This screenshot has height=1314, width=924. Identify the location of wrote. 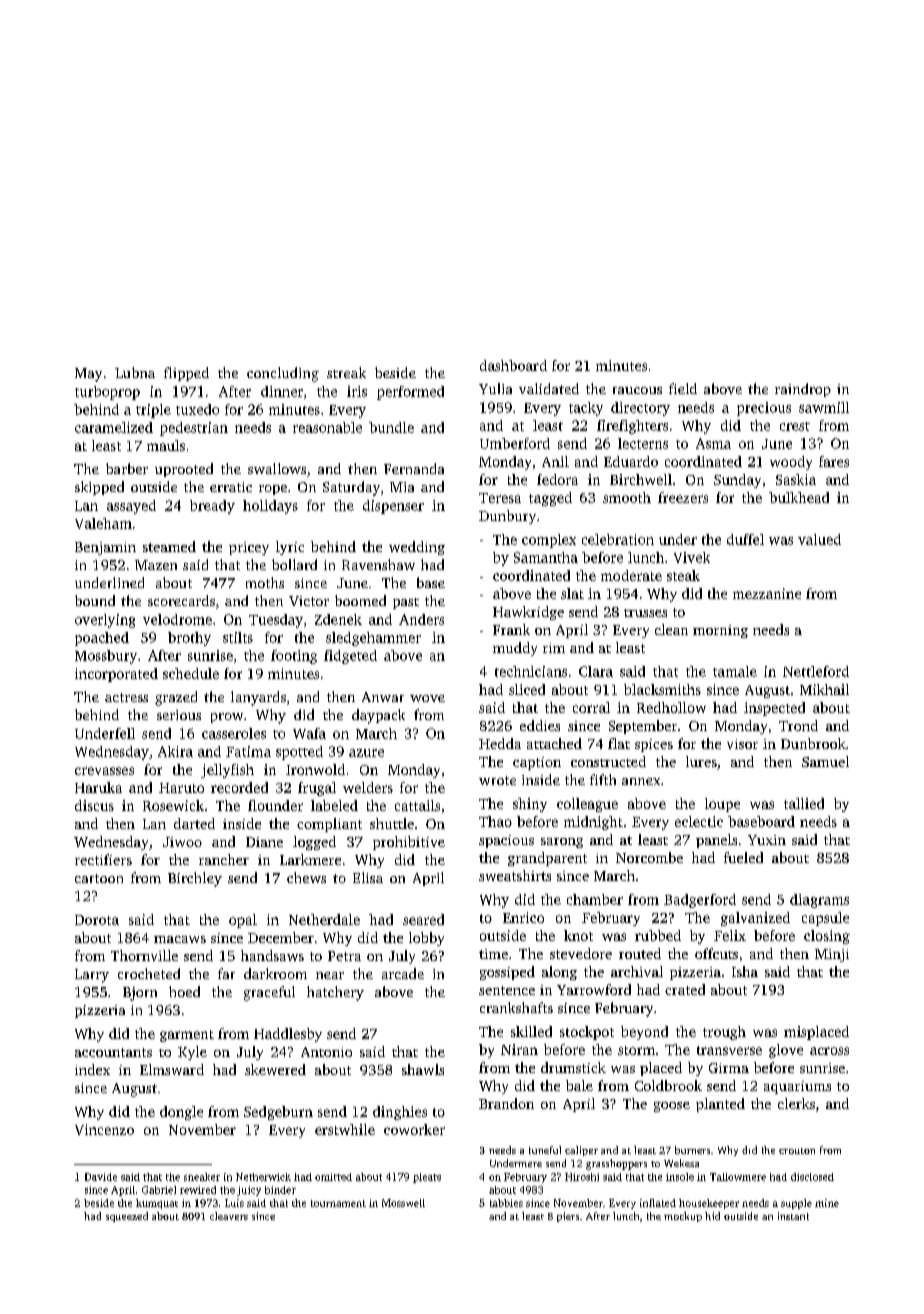
(497, 780).
